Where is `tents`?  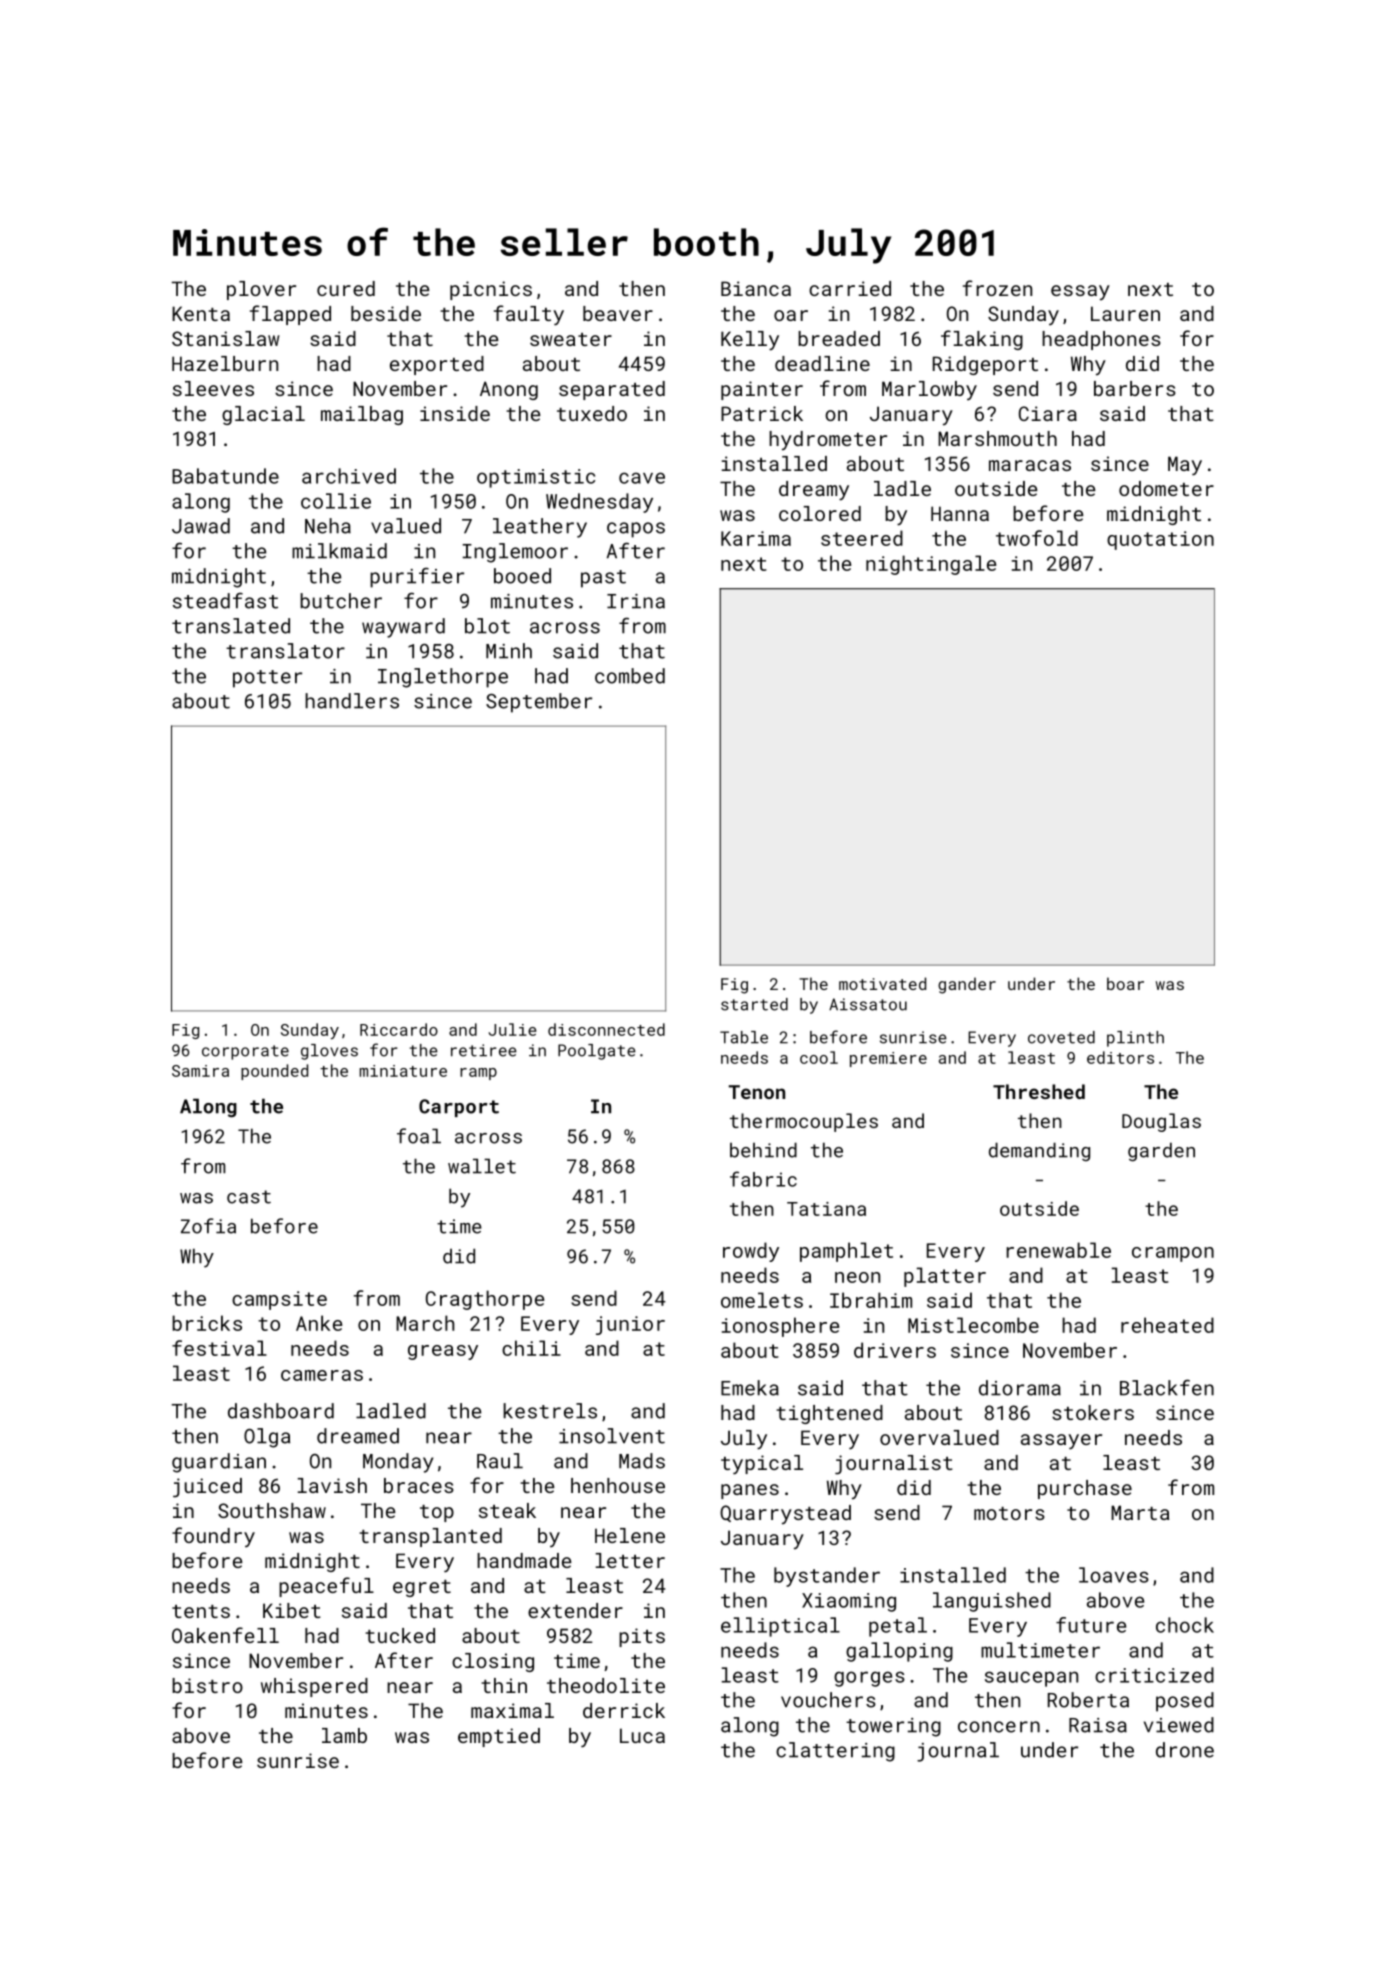 tents is located at coordinates (201, 1611).
